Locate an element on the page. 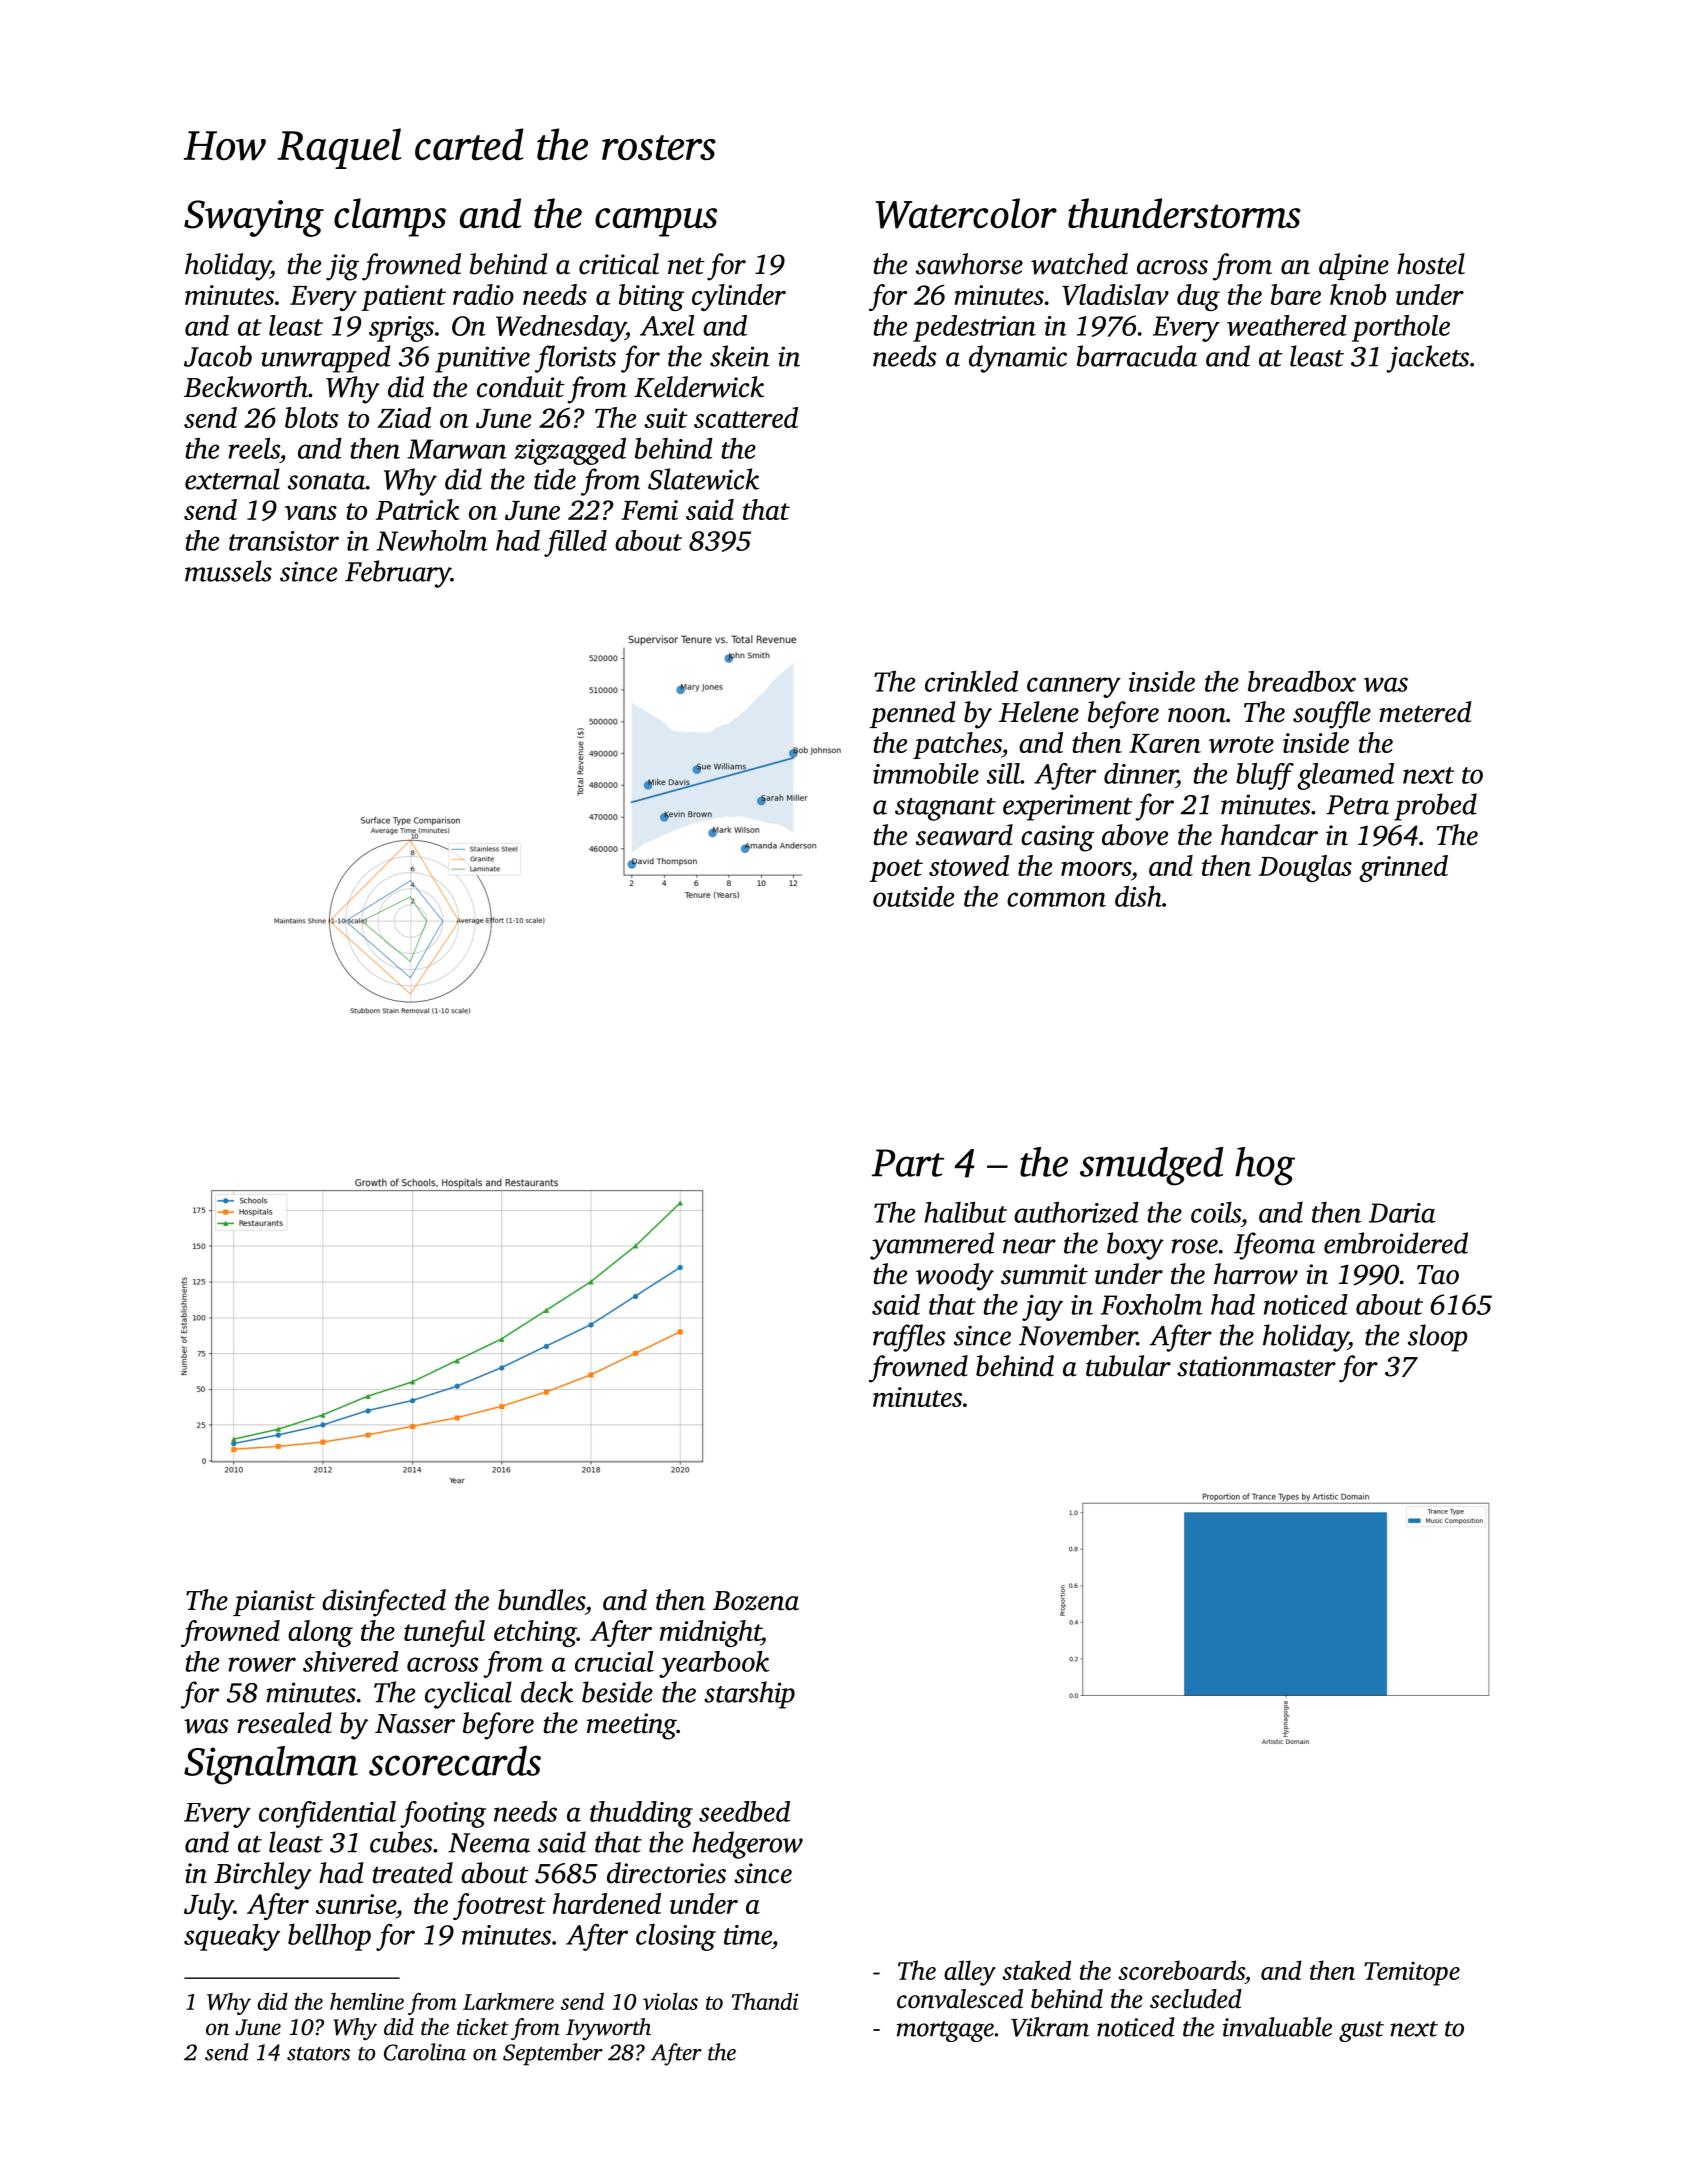 The height and width of the page is (2178, 1683). Douglas is located at coordinates (1305, 868).
